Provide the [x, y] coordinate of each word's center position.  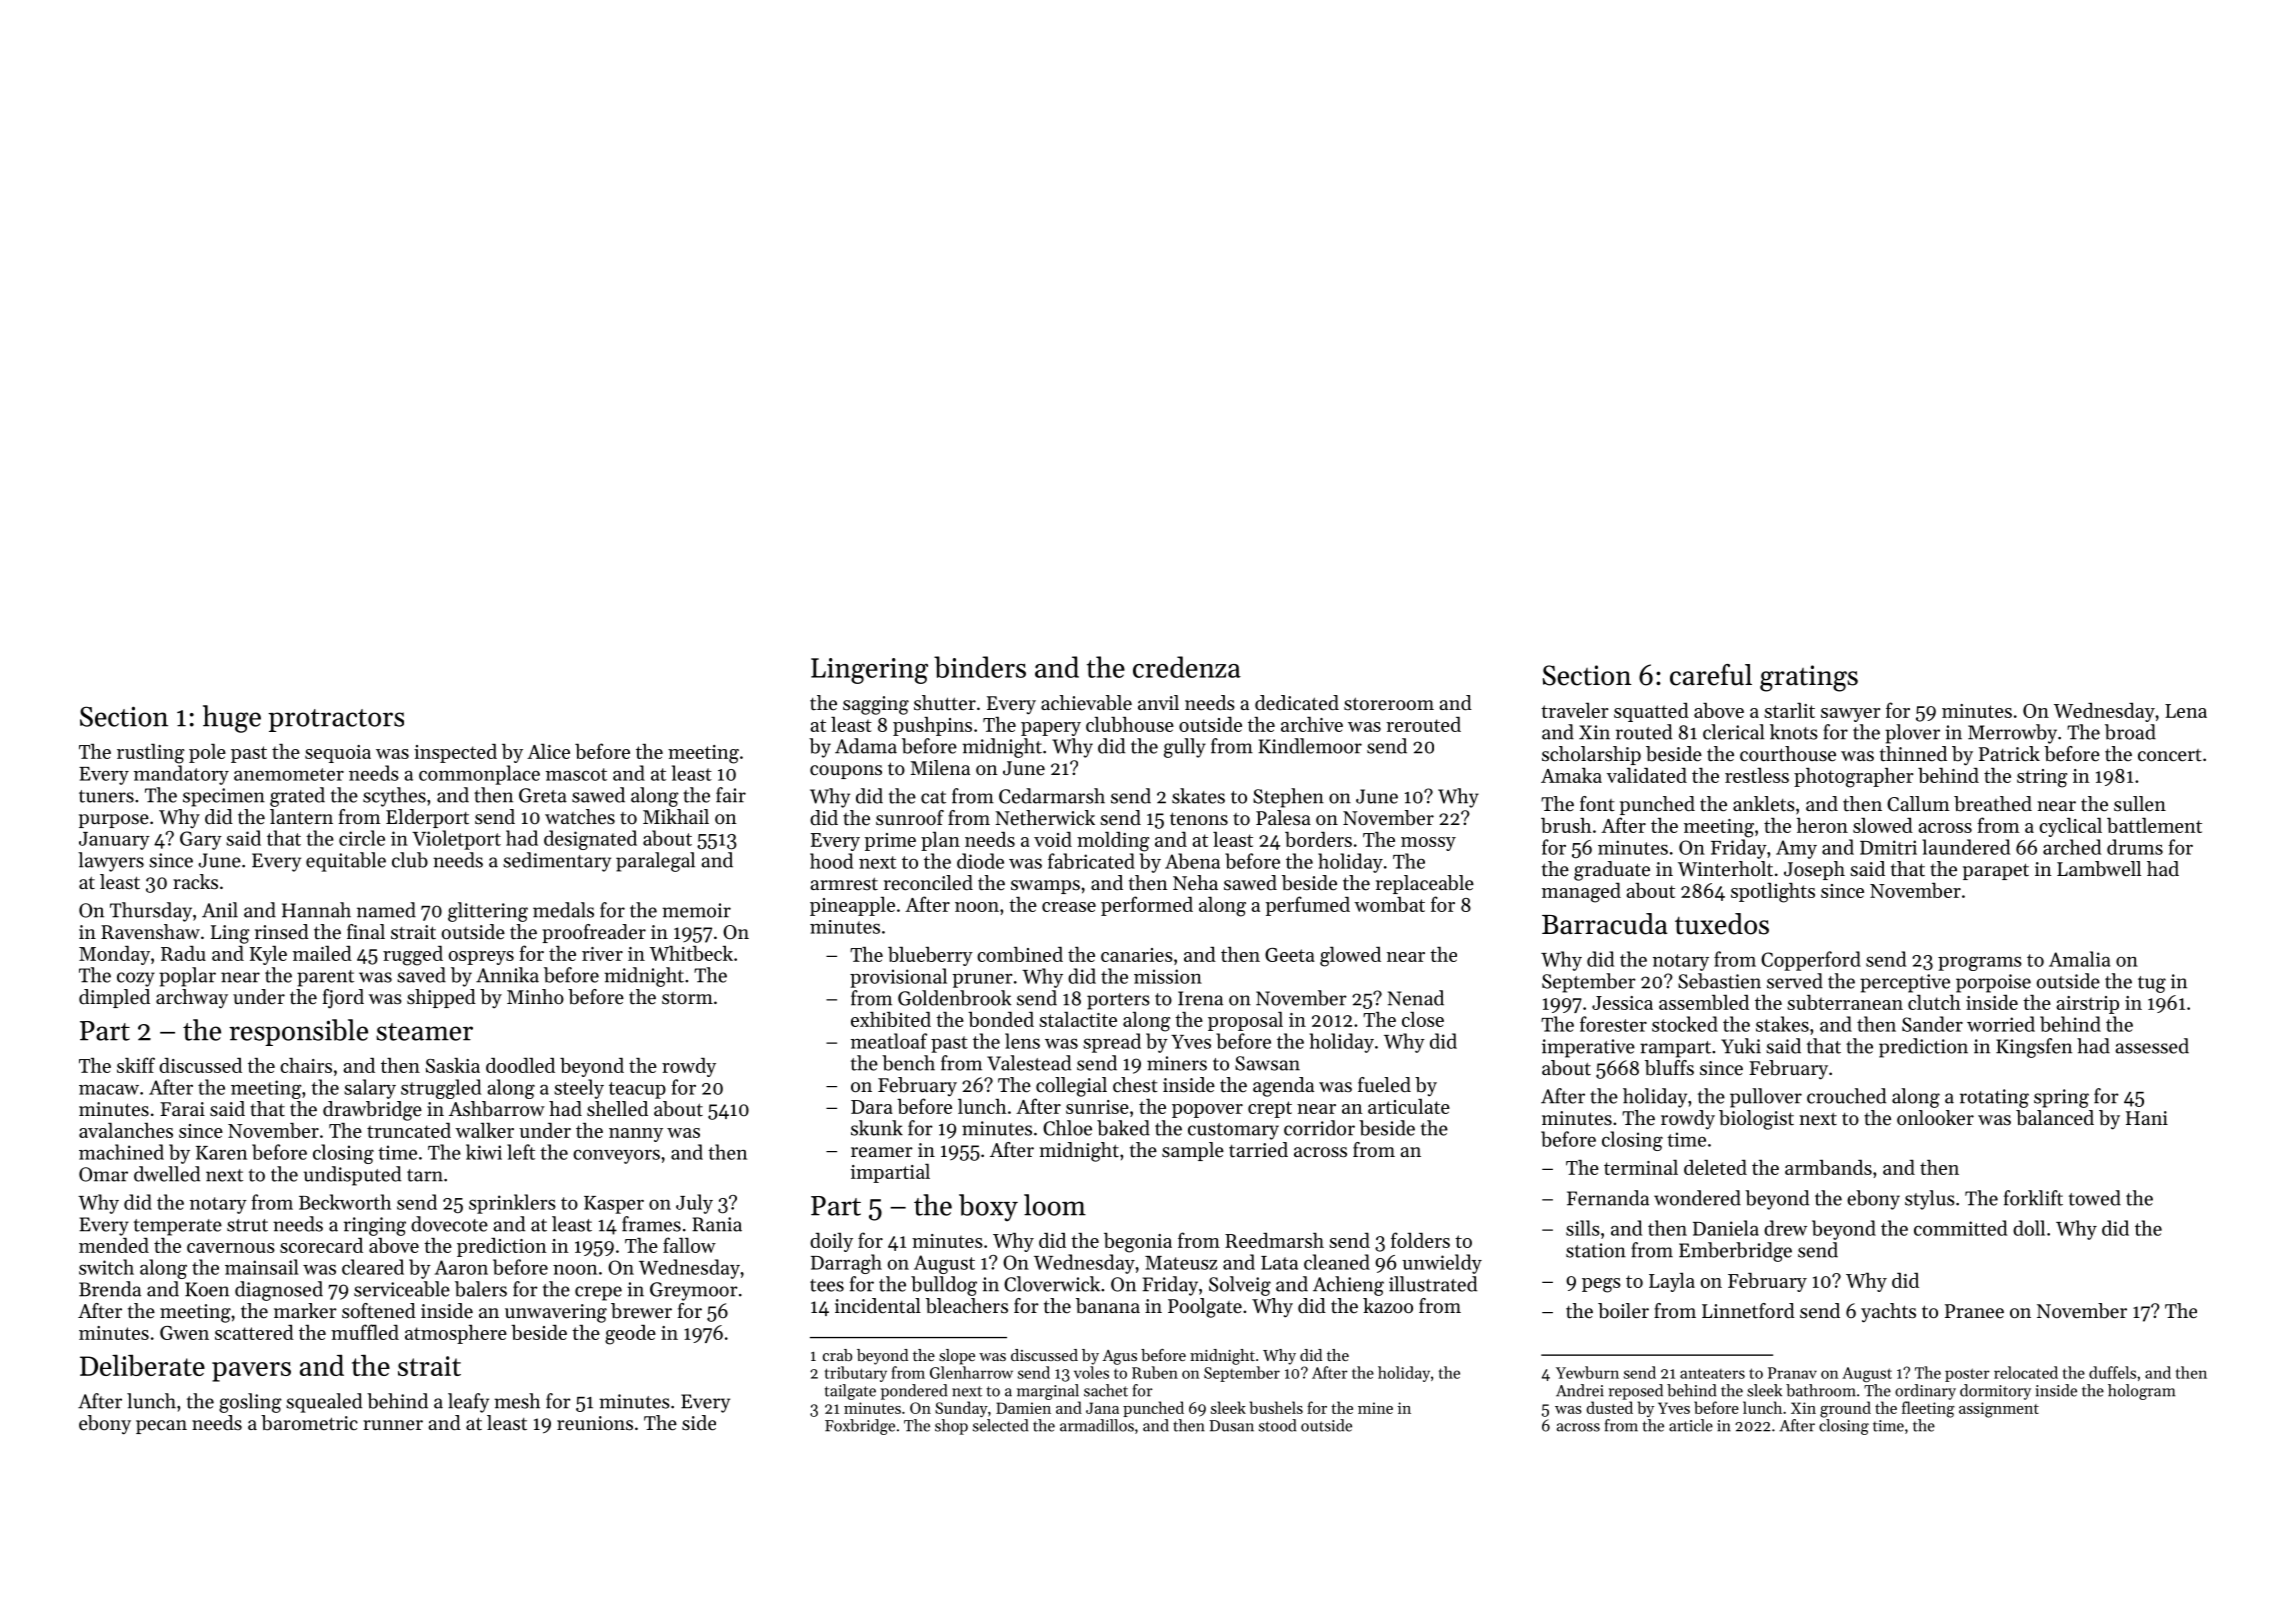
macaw [109, 1090]
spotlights [1773, 893]
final [366, 931]
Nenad [1416, 998]
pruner [982, 981]
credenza [1187, 667]
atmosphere [456, 1334]
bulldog [944, 1286]
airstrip [2087, 1005]
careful [1711, 675]
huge [232, 719]
